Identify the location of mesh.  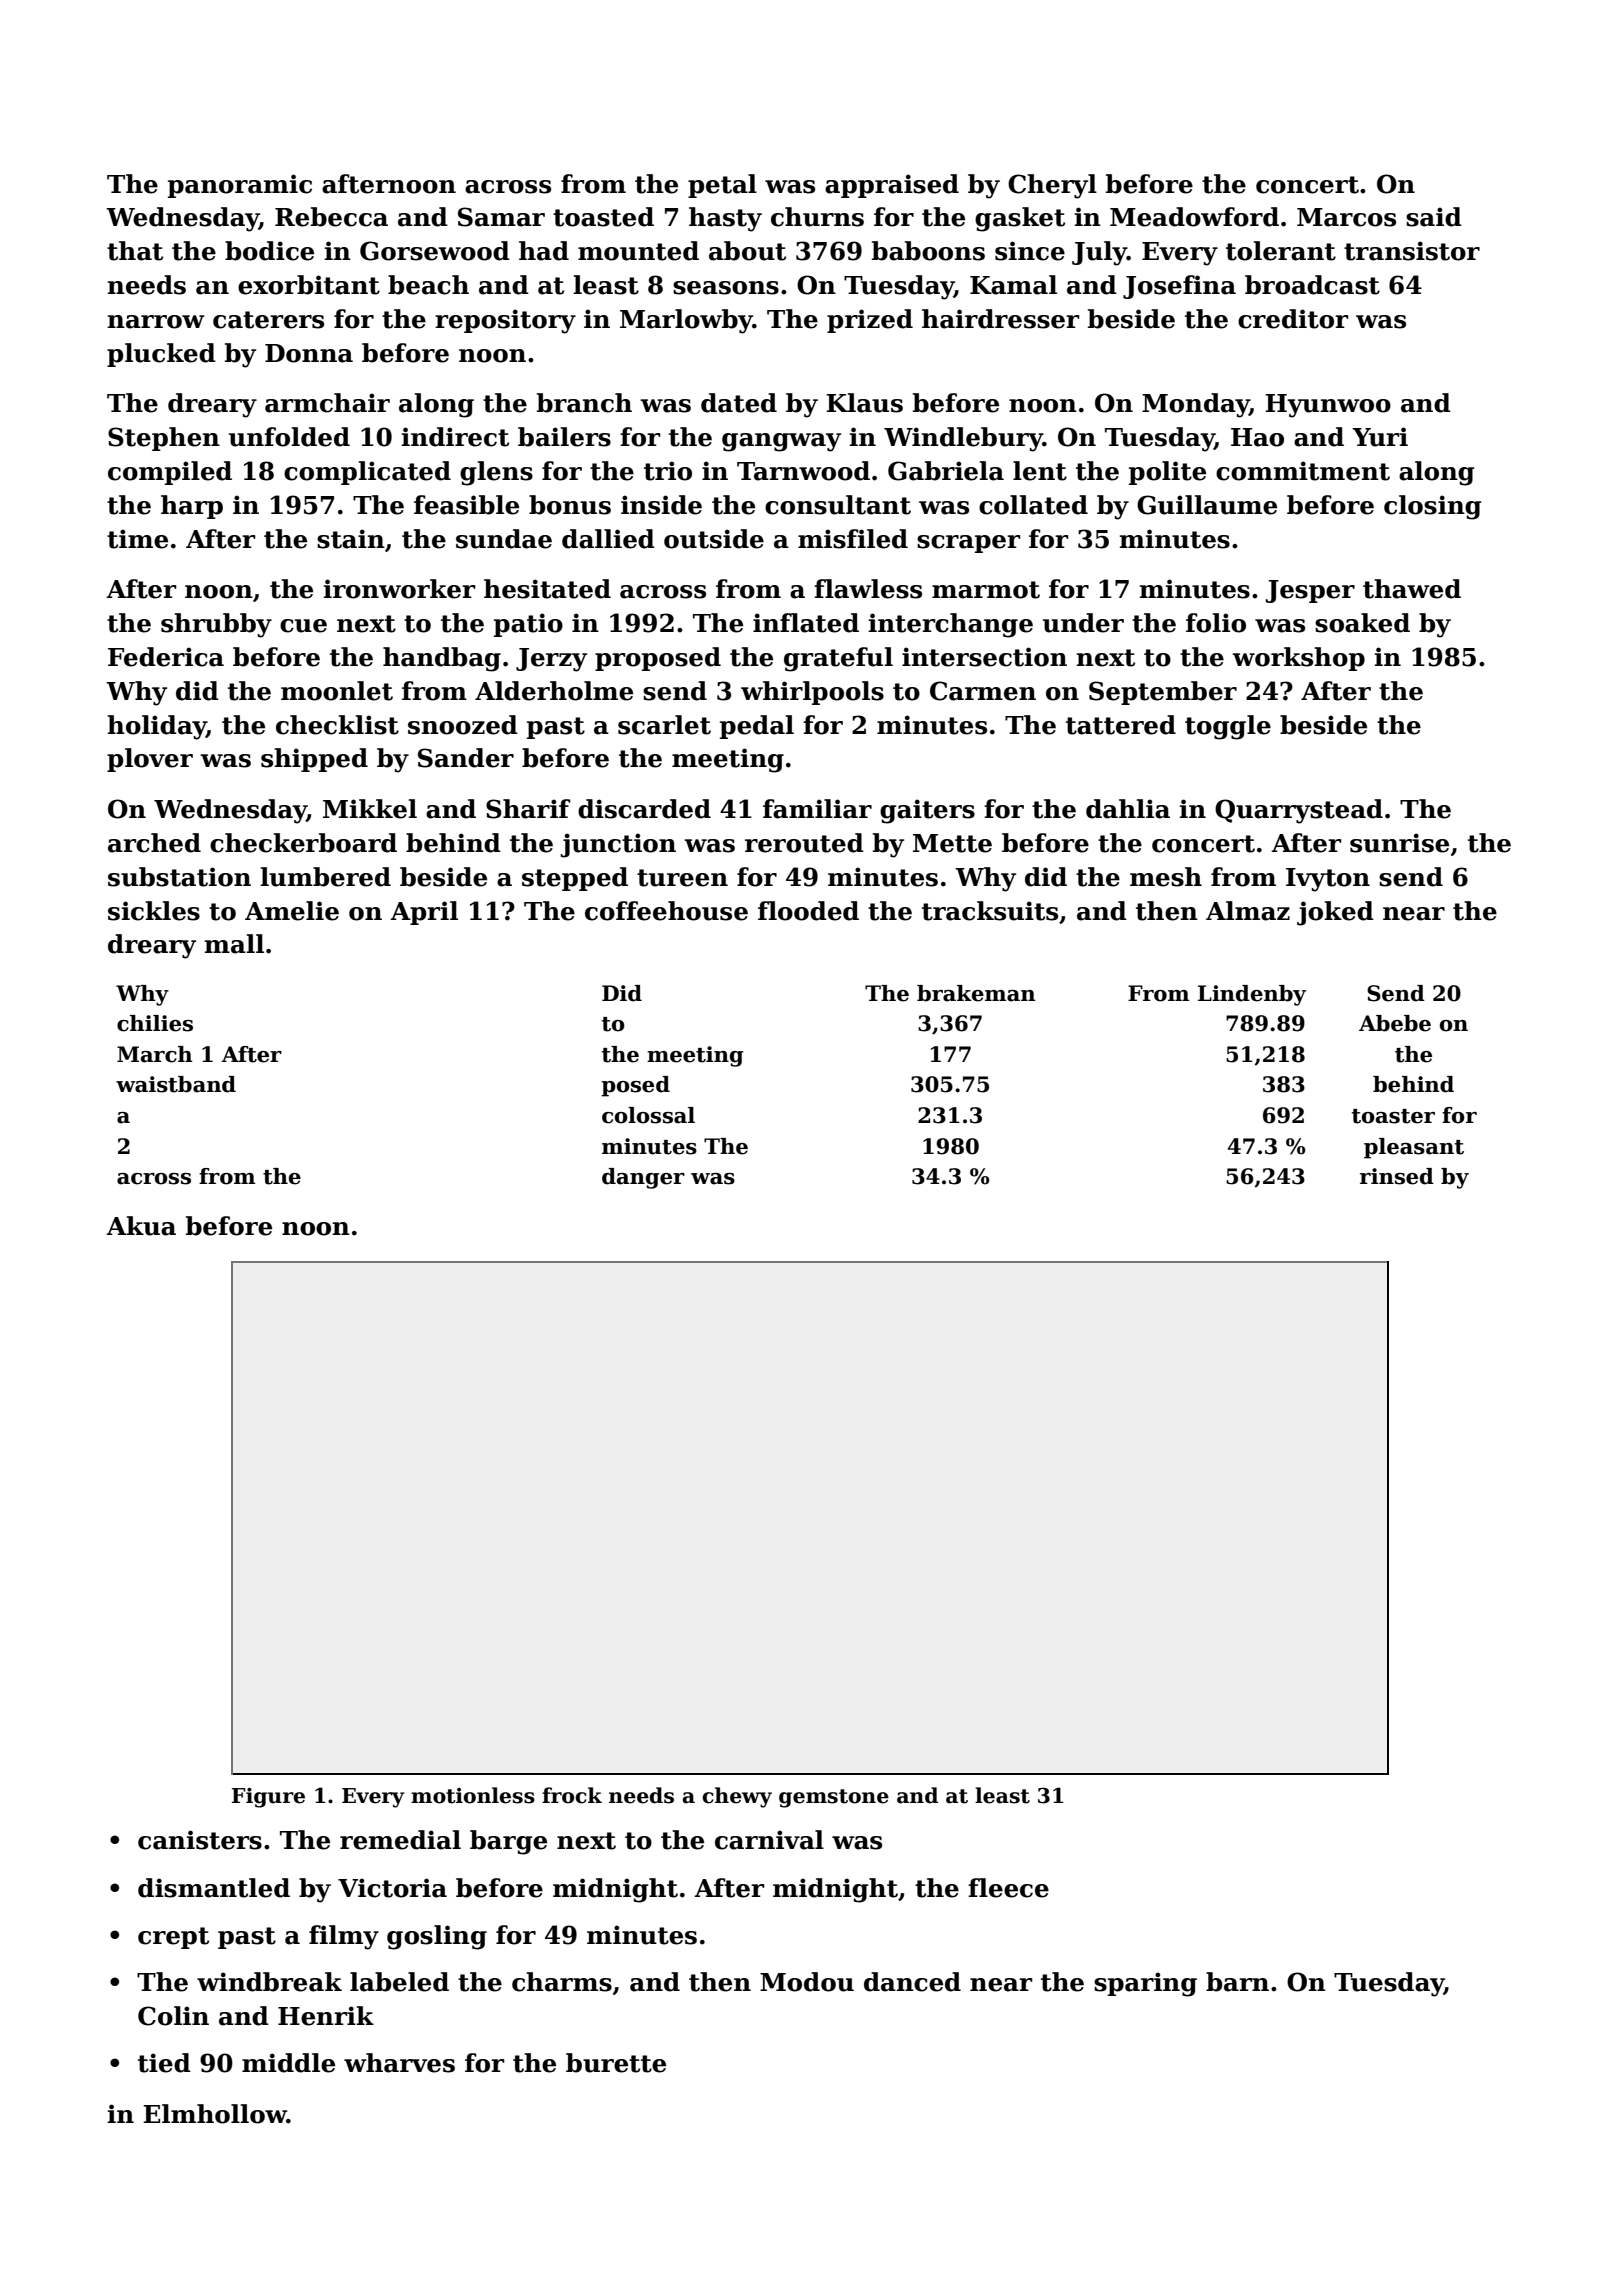
(1166, 877).
